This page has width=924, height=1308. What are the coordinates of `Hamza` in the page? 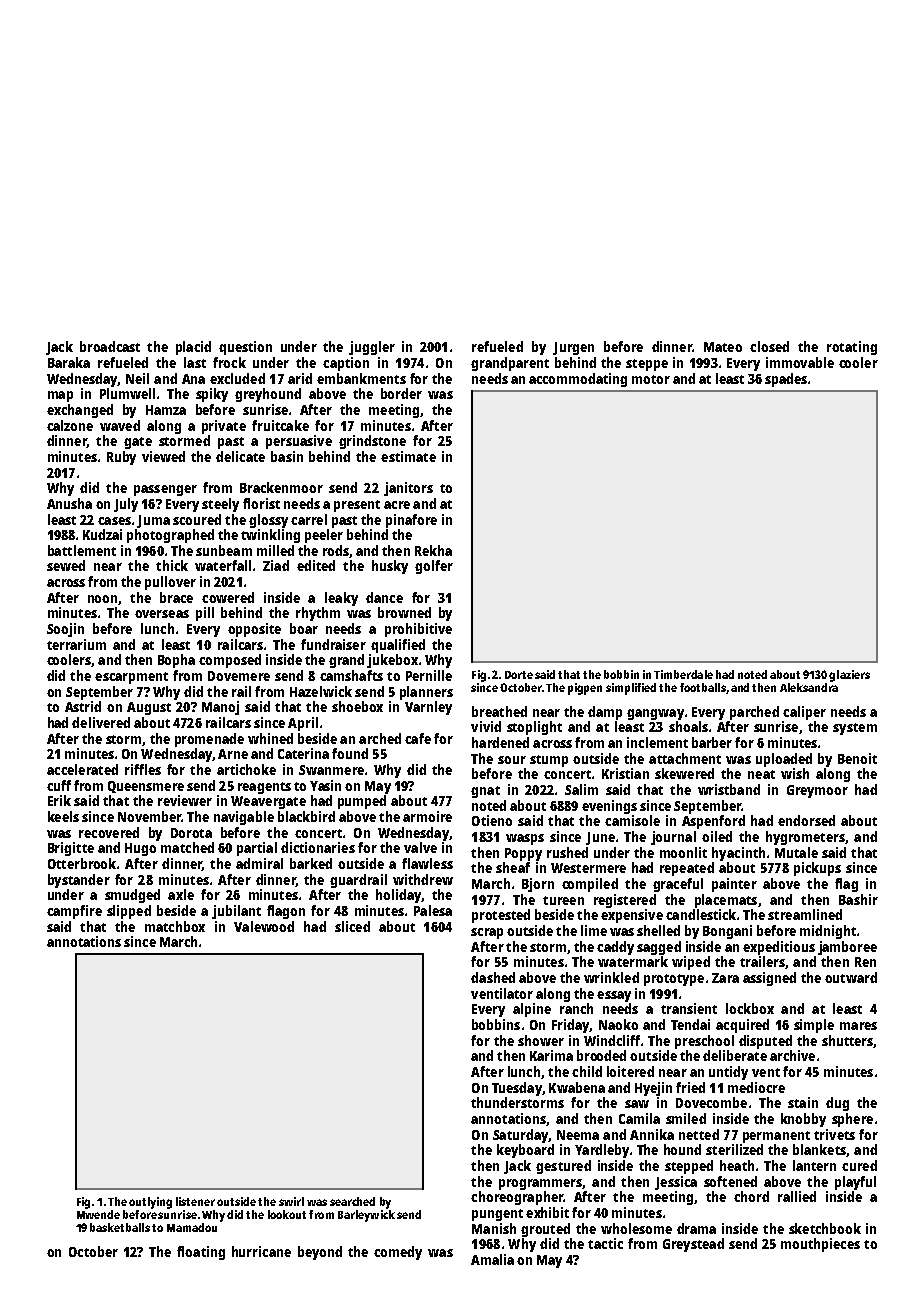 It's located at (166, 410).
